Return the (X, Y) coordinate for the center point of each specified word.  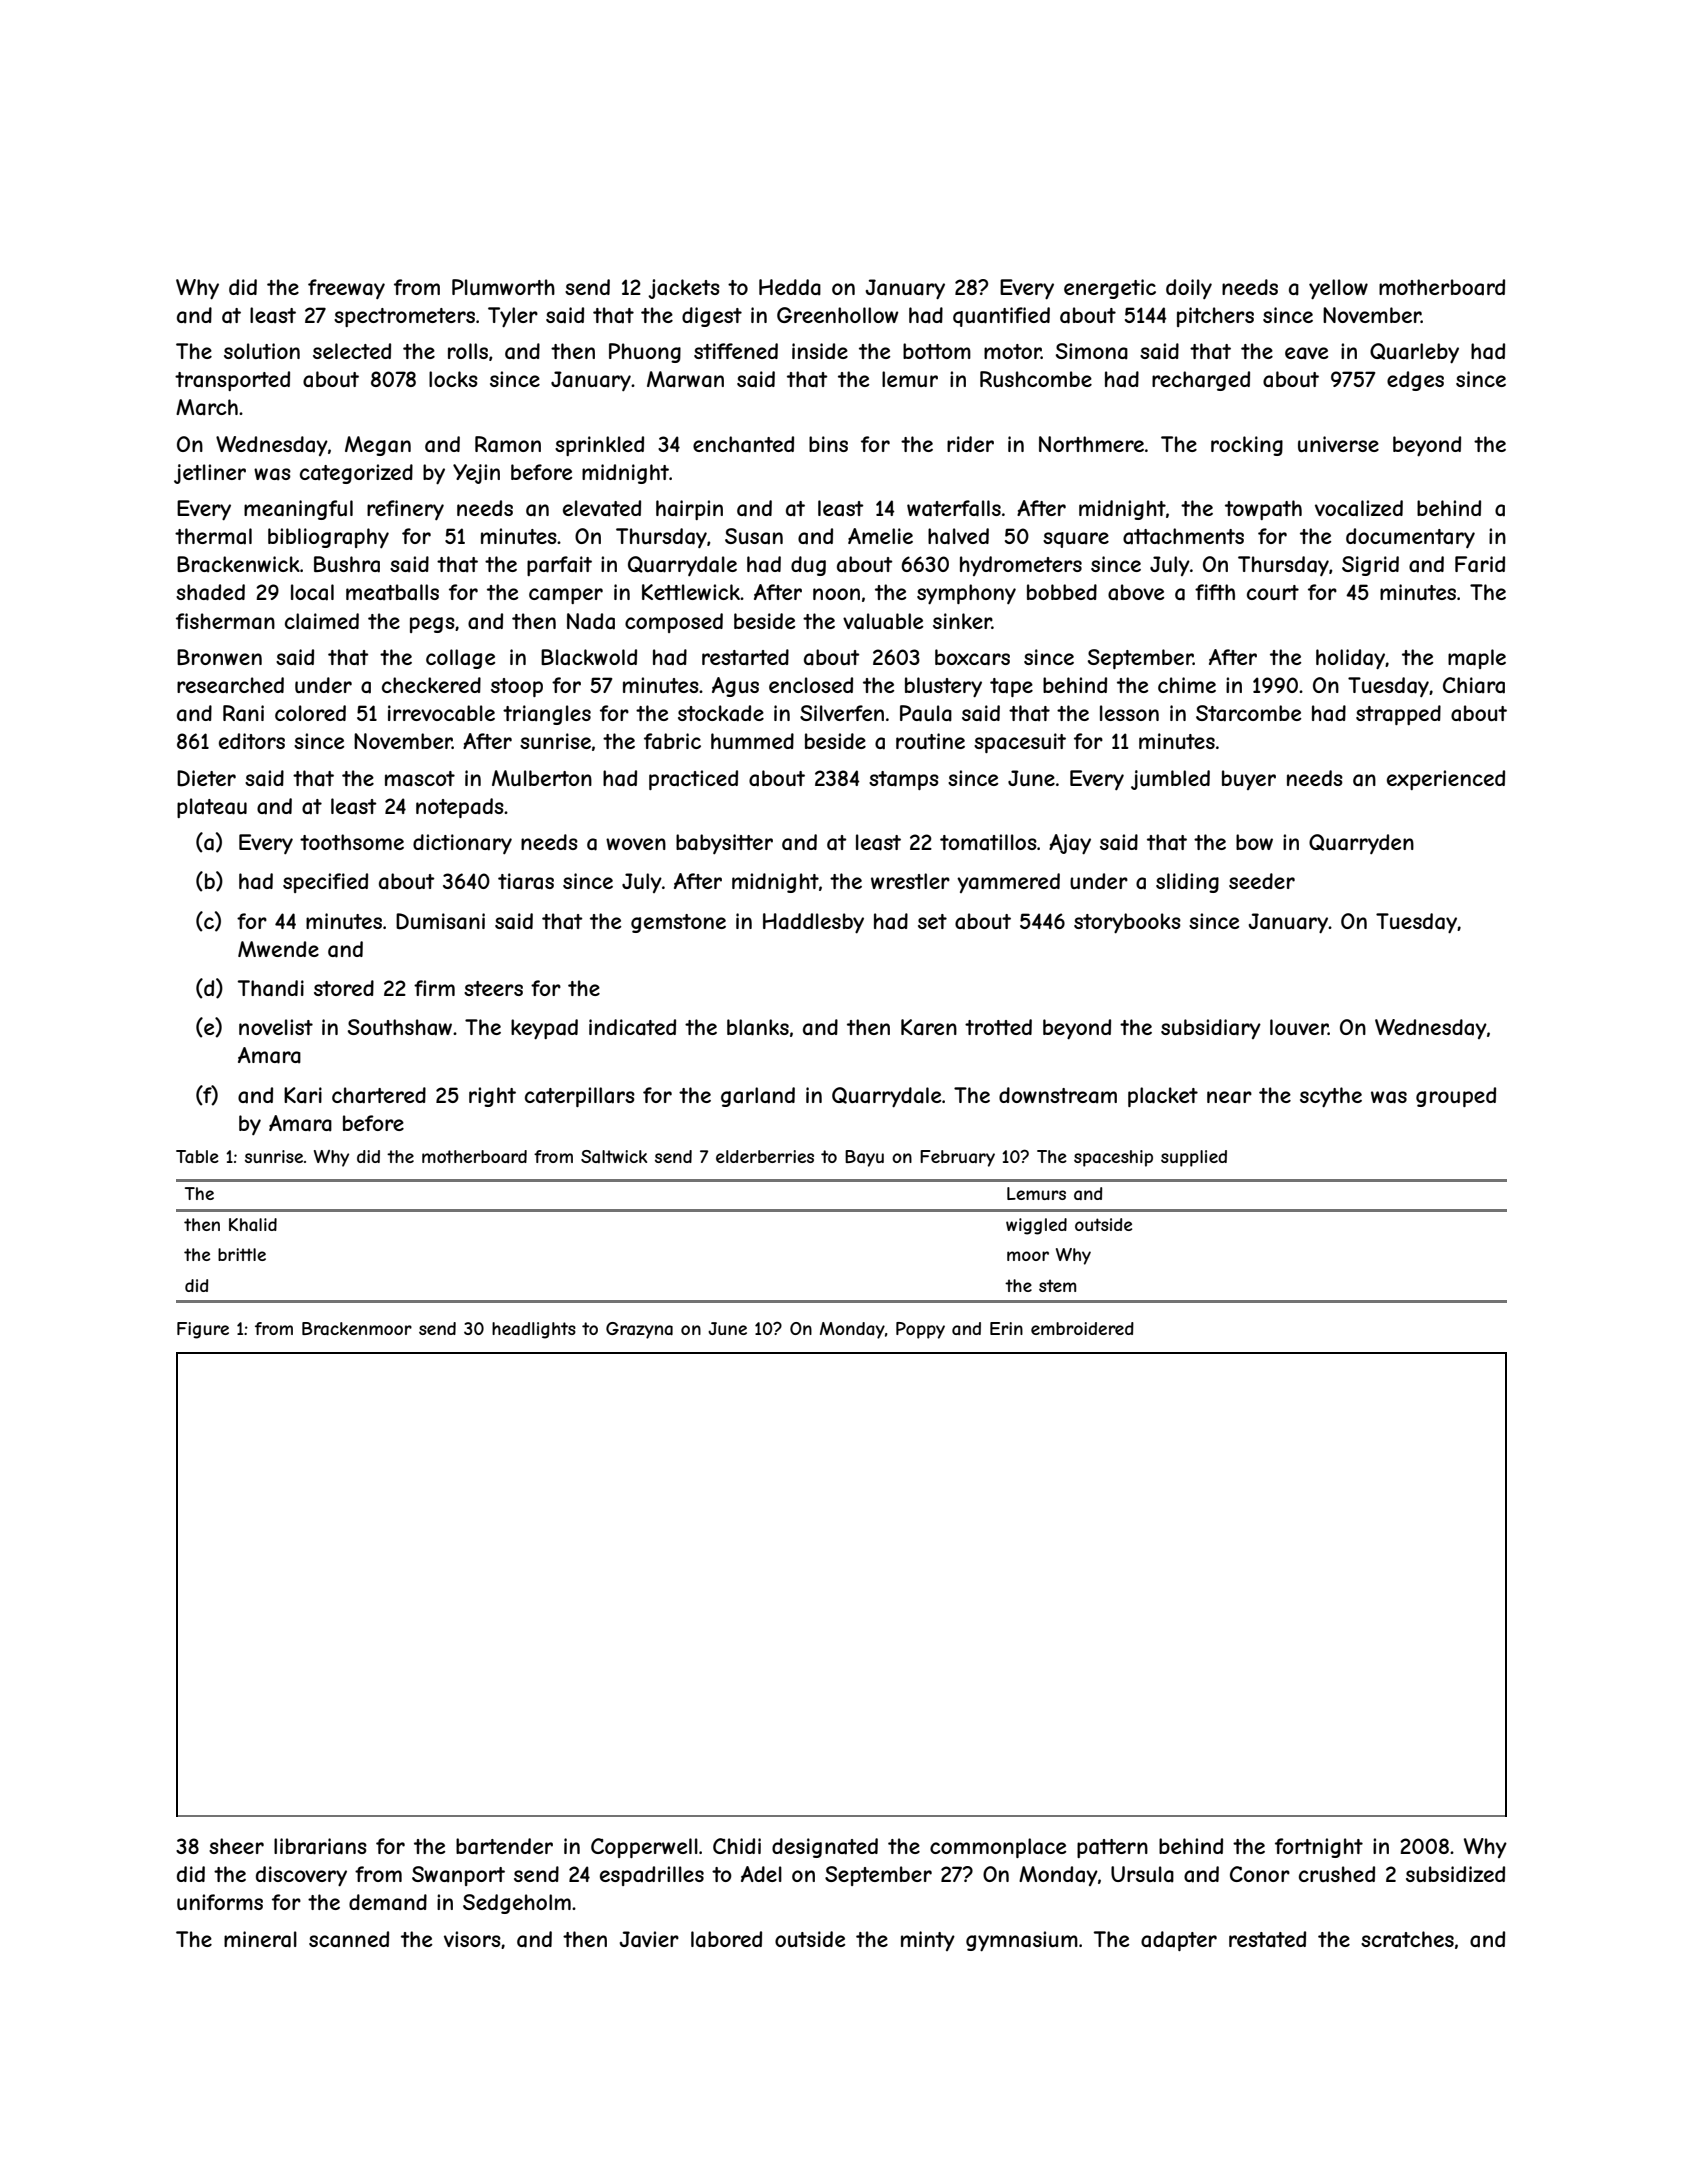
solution (262, 351)
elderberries (765, 1156)
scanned (349, 1939)
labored (726, 1939)
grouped (1456, 1097)
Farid (1480, 564)
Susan (754, 536)
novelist (276, 1027)
